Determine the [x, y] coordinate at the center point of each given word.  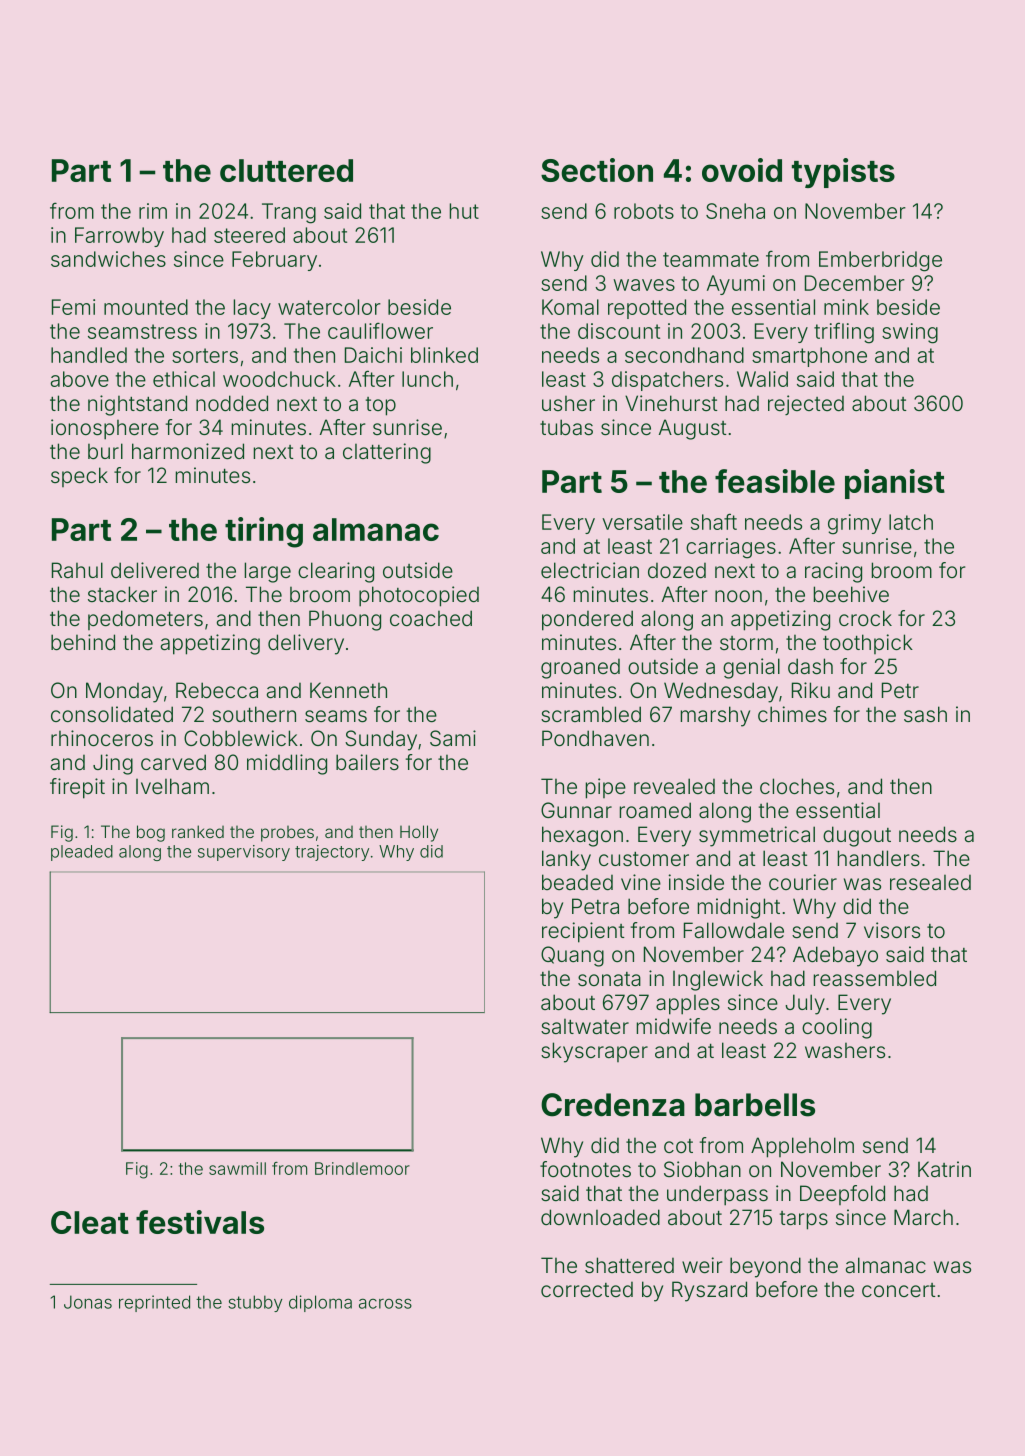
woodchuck [279, 379]
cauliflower [380, 330]
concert [899, 1290]
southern [254, 714]
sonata [609, 979]
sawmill [237, 1168]
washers [845, 1050]
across [385, 1303]
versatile [642, 522]
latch [911, 522]
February [274, 261]
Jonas [88, 1302]
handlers [879, 858]
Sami [453, 738]
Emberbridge [880, 261]
